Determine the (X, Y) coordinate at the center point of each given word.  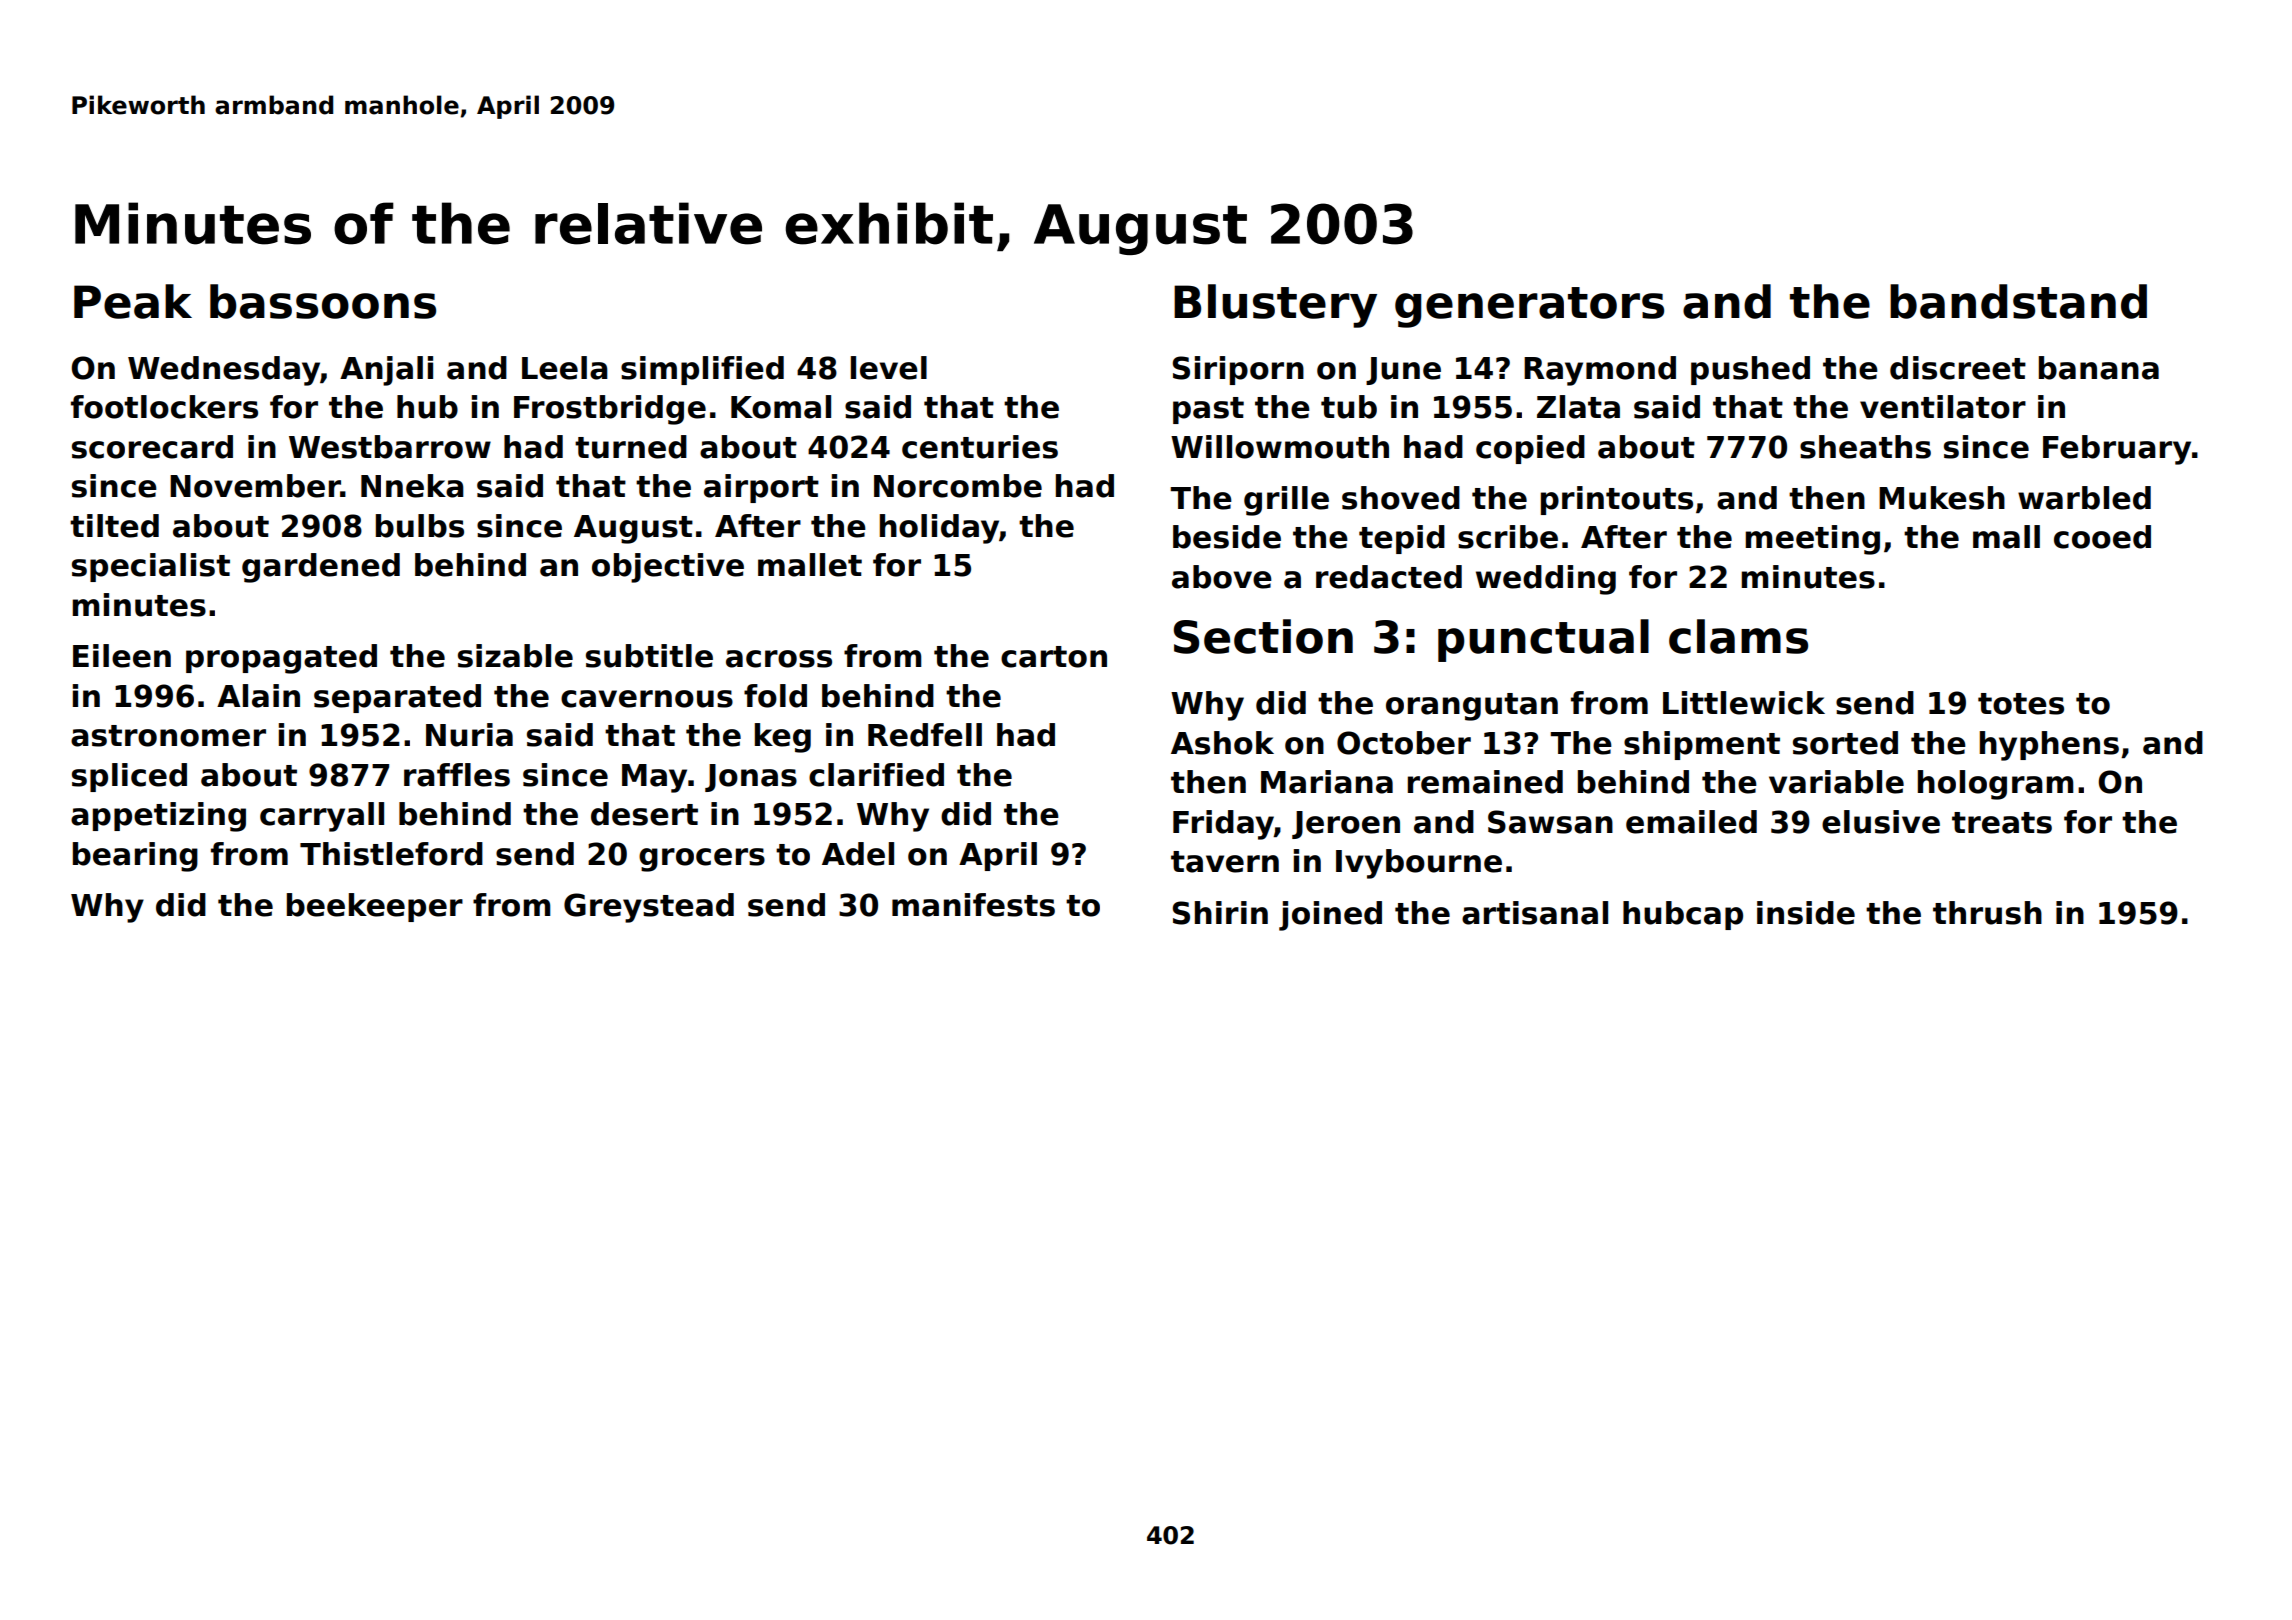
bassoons (323, 301)
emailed (1691, 822)
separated (397, 698)
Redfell (925, 735)
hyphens (2049, 746)
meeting (1812, 540)
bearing (135, 857)
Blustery (1275, 306)
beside (1227, 537)
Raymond (1600, 371)
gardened (321, 568)
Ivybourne (1419, 864)
